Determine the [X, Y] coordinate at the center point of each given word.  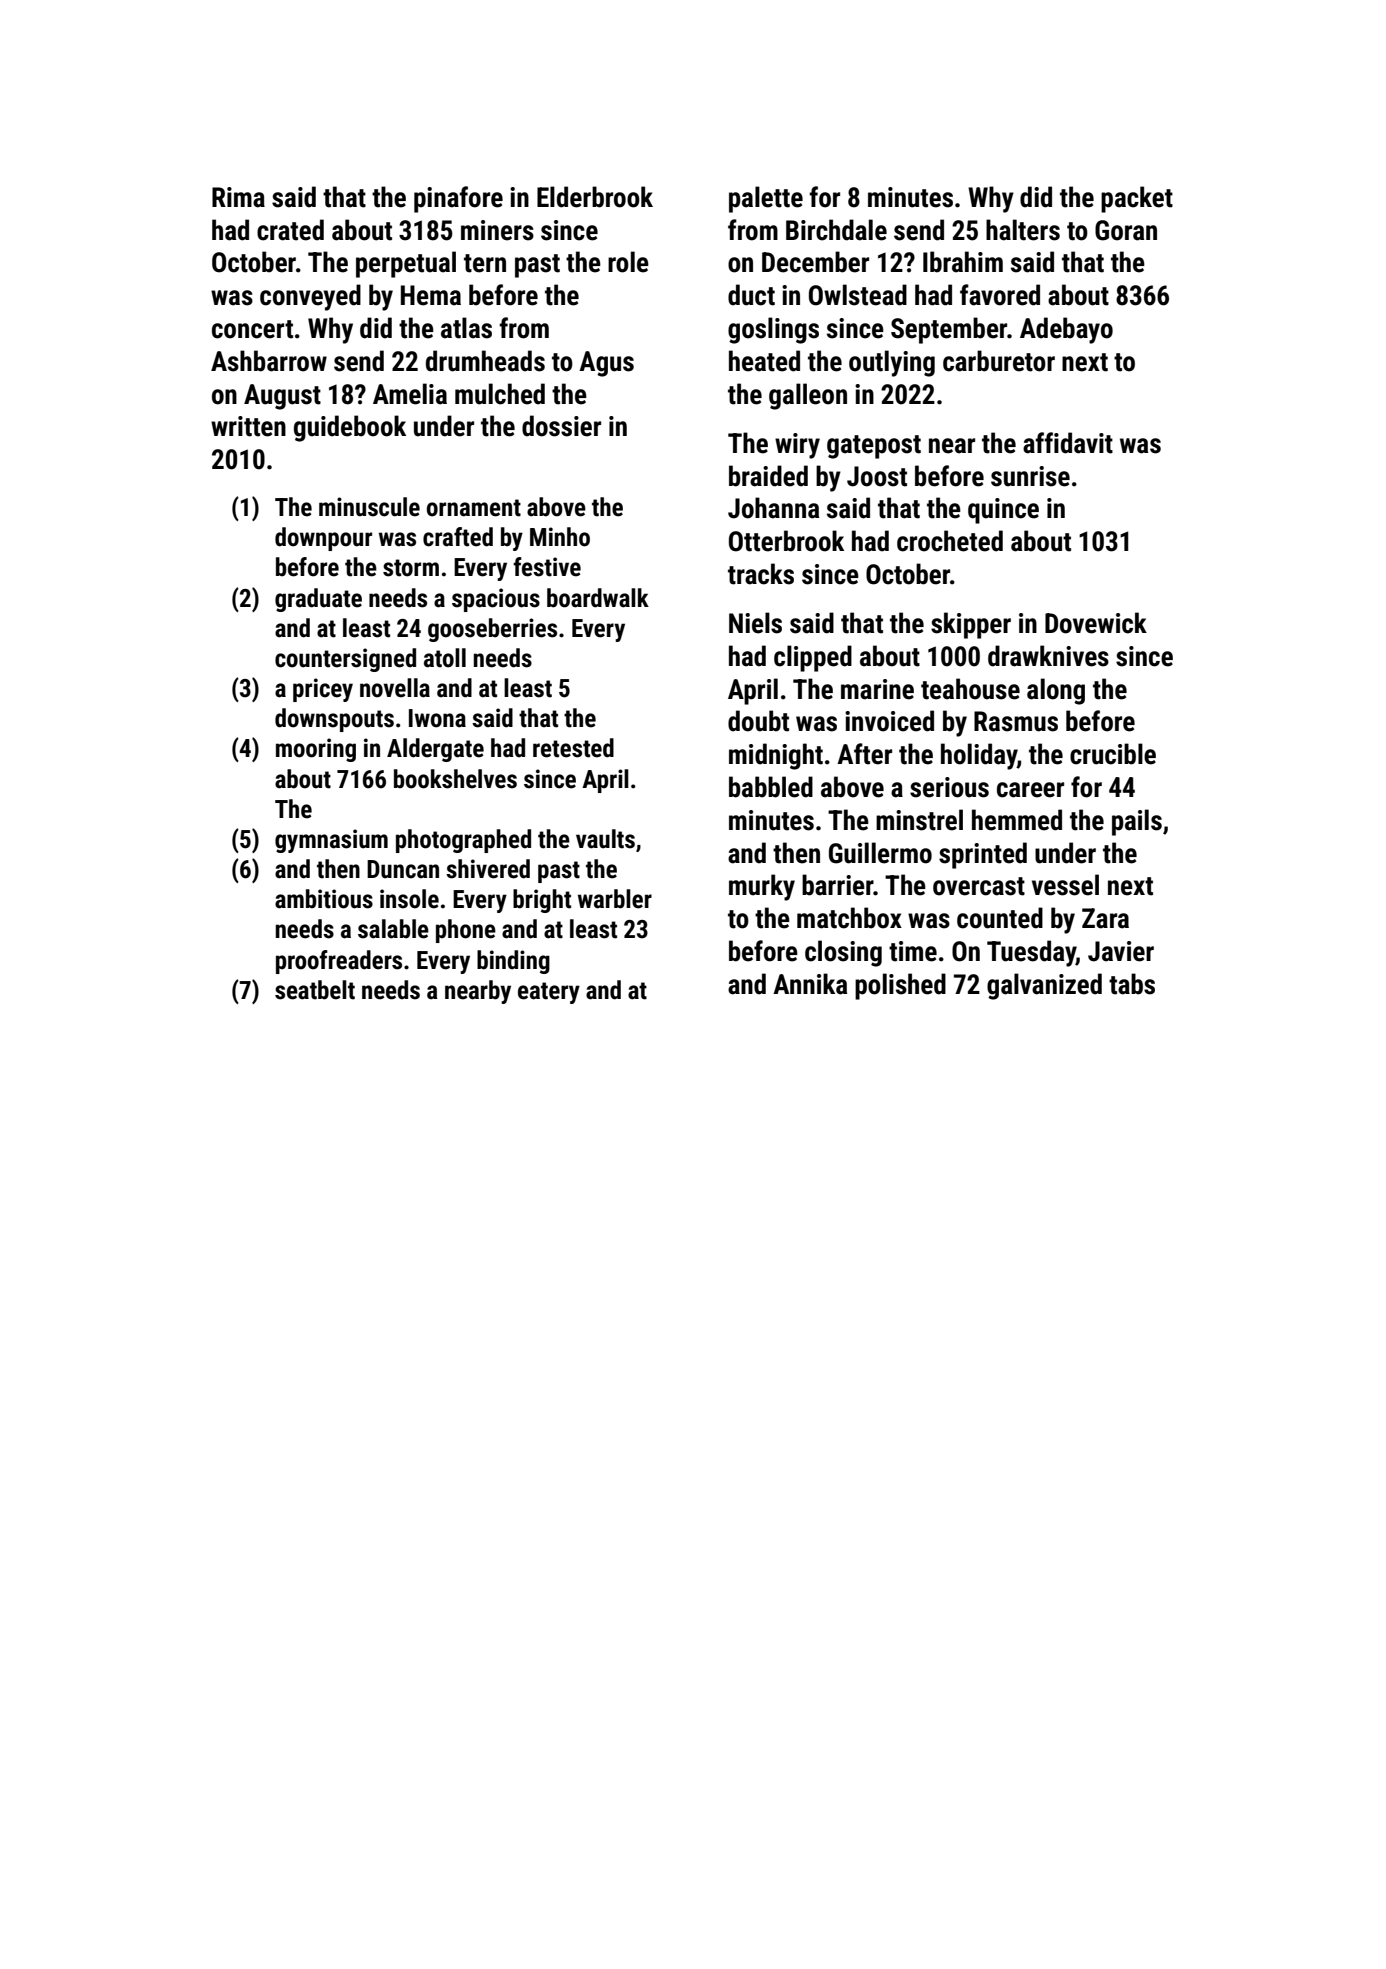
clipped [813, 658]
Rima [238, 197]
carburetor [999, 361]
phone [466, 931]
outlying [892, 363]
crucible [1113, 754]
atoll [445, 658]
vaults [605, 839]
